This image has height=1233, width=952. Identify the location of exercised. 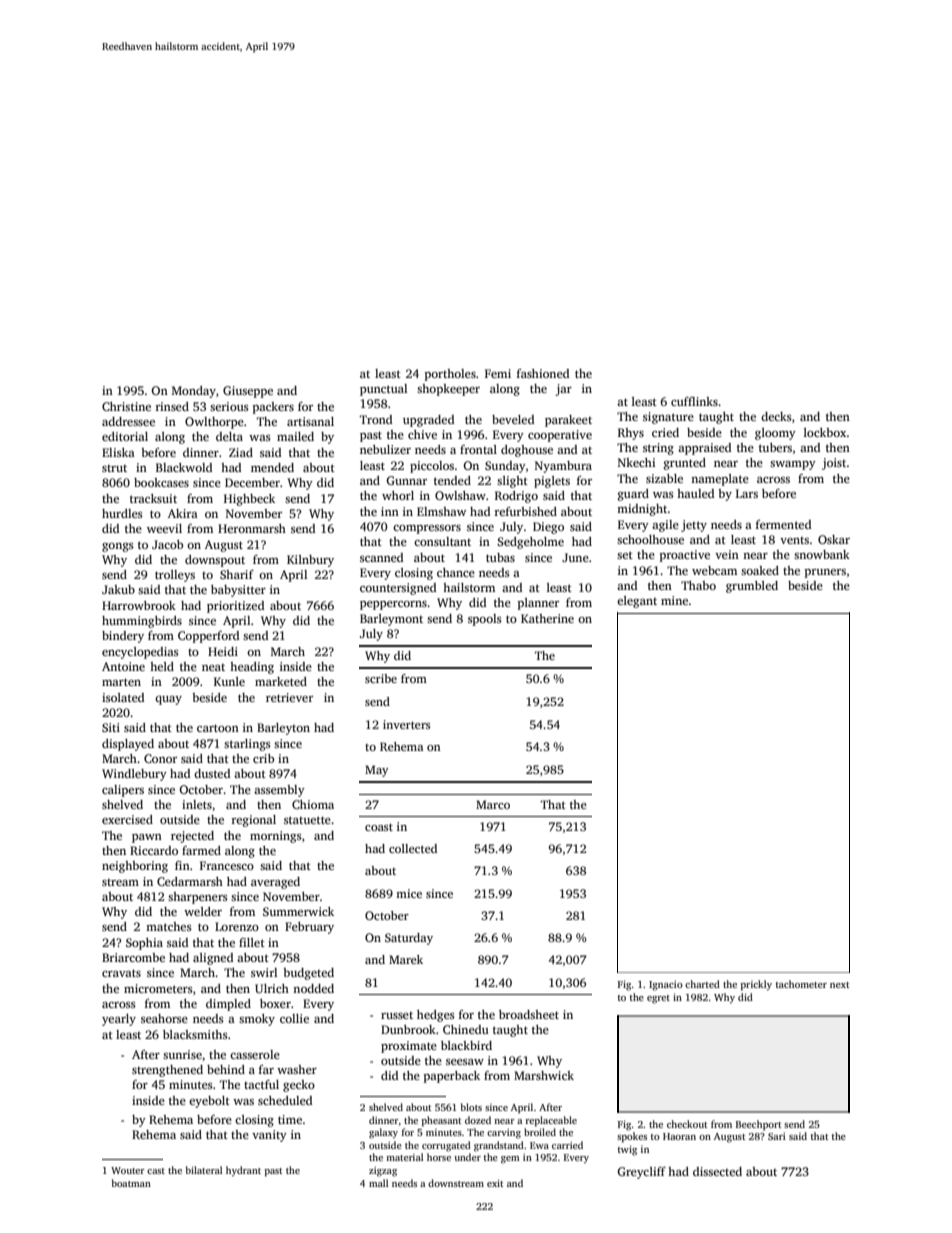
(127, 819).
